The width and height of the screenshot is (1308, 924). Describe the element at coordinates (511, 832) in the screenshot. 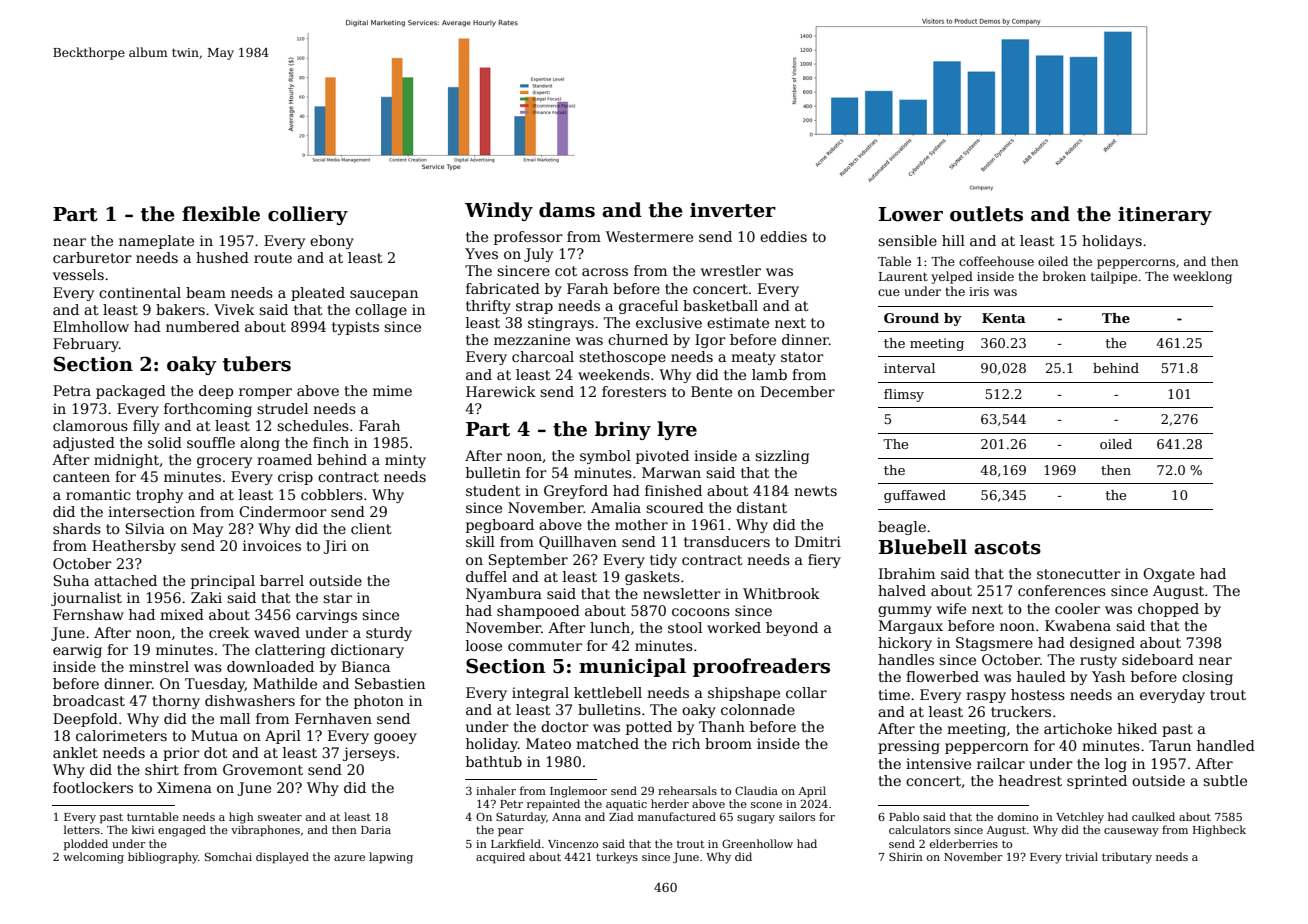

I see `pear` at that location.
